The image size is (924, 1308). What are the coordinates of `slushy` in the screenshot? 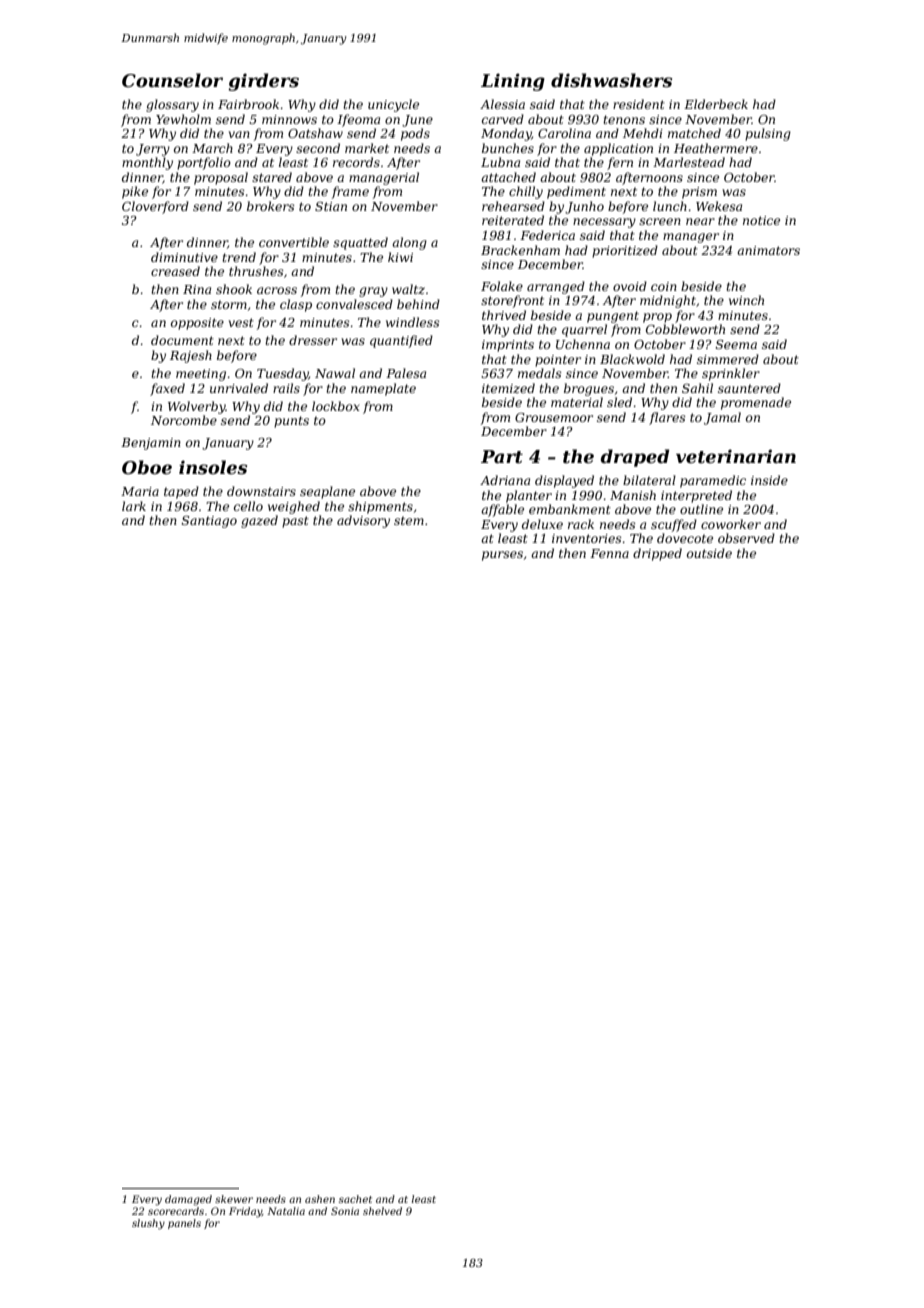 It's located at (148, 1224).
